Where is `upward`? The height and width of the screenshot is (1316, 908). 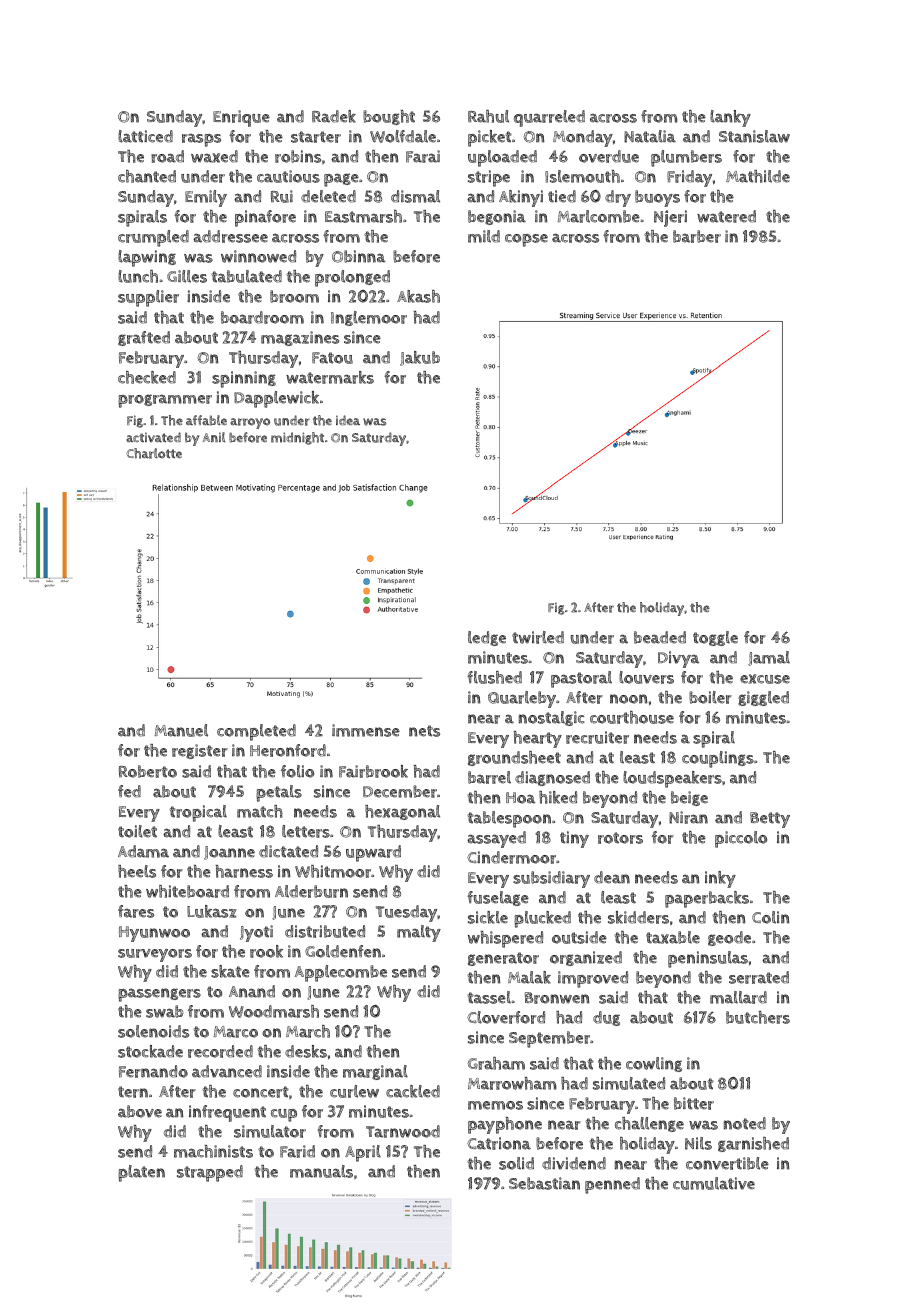 upward is located at coordinates (373, 853).
